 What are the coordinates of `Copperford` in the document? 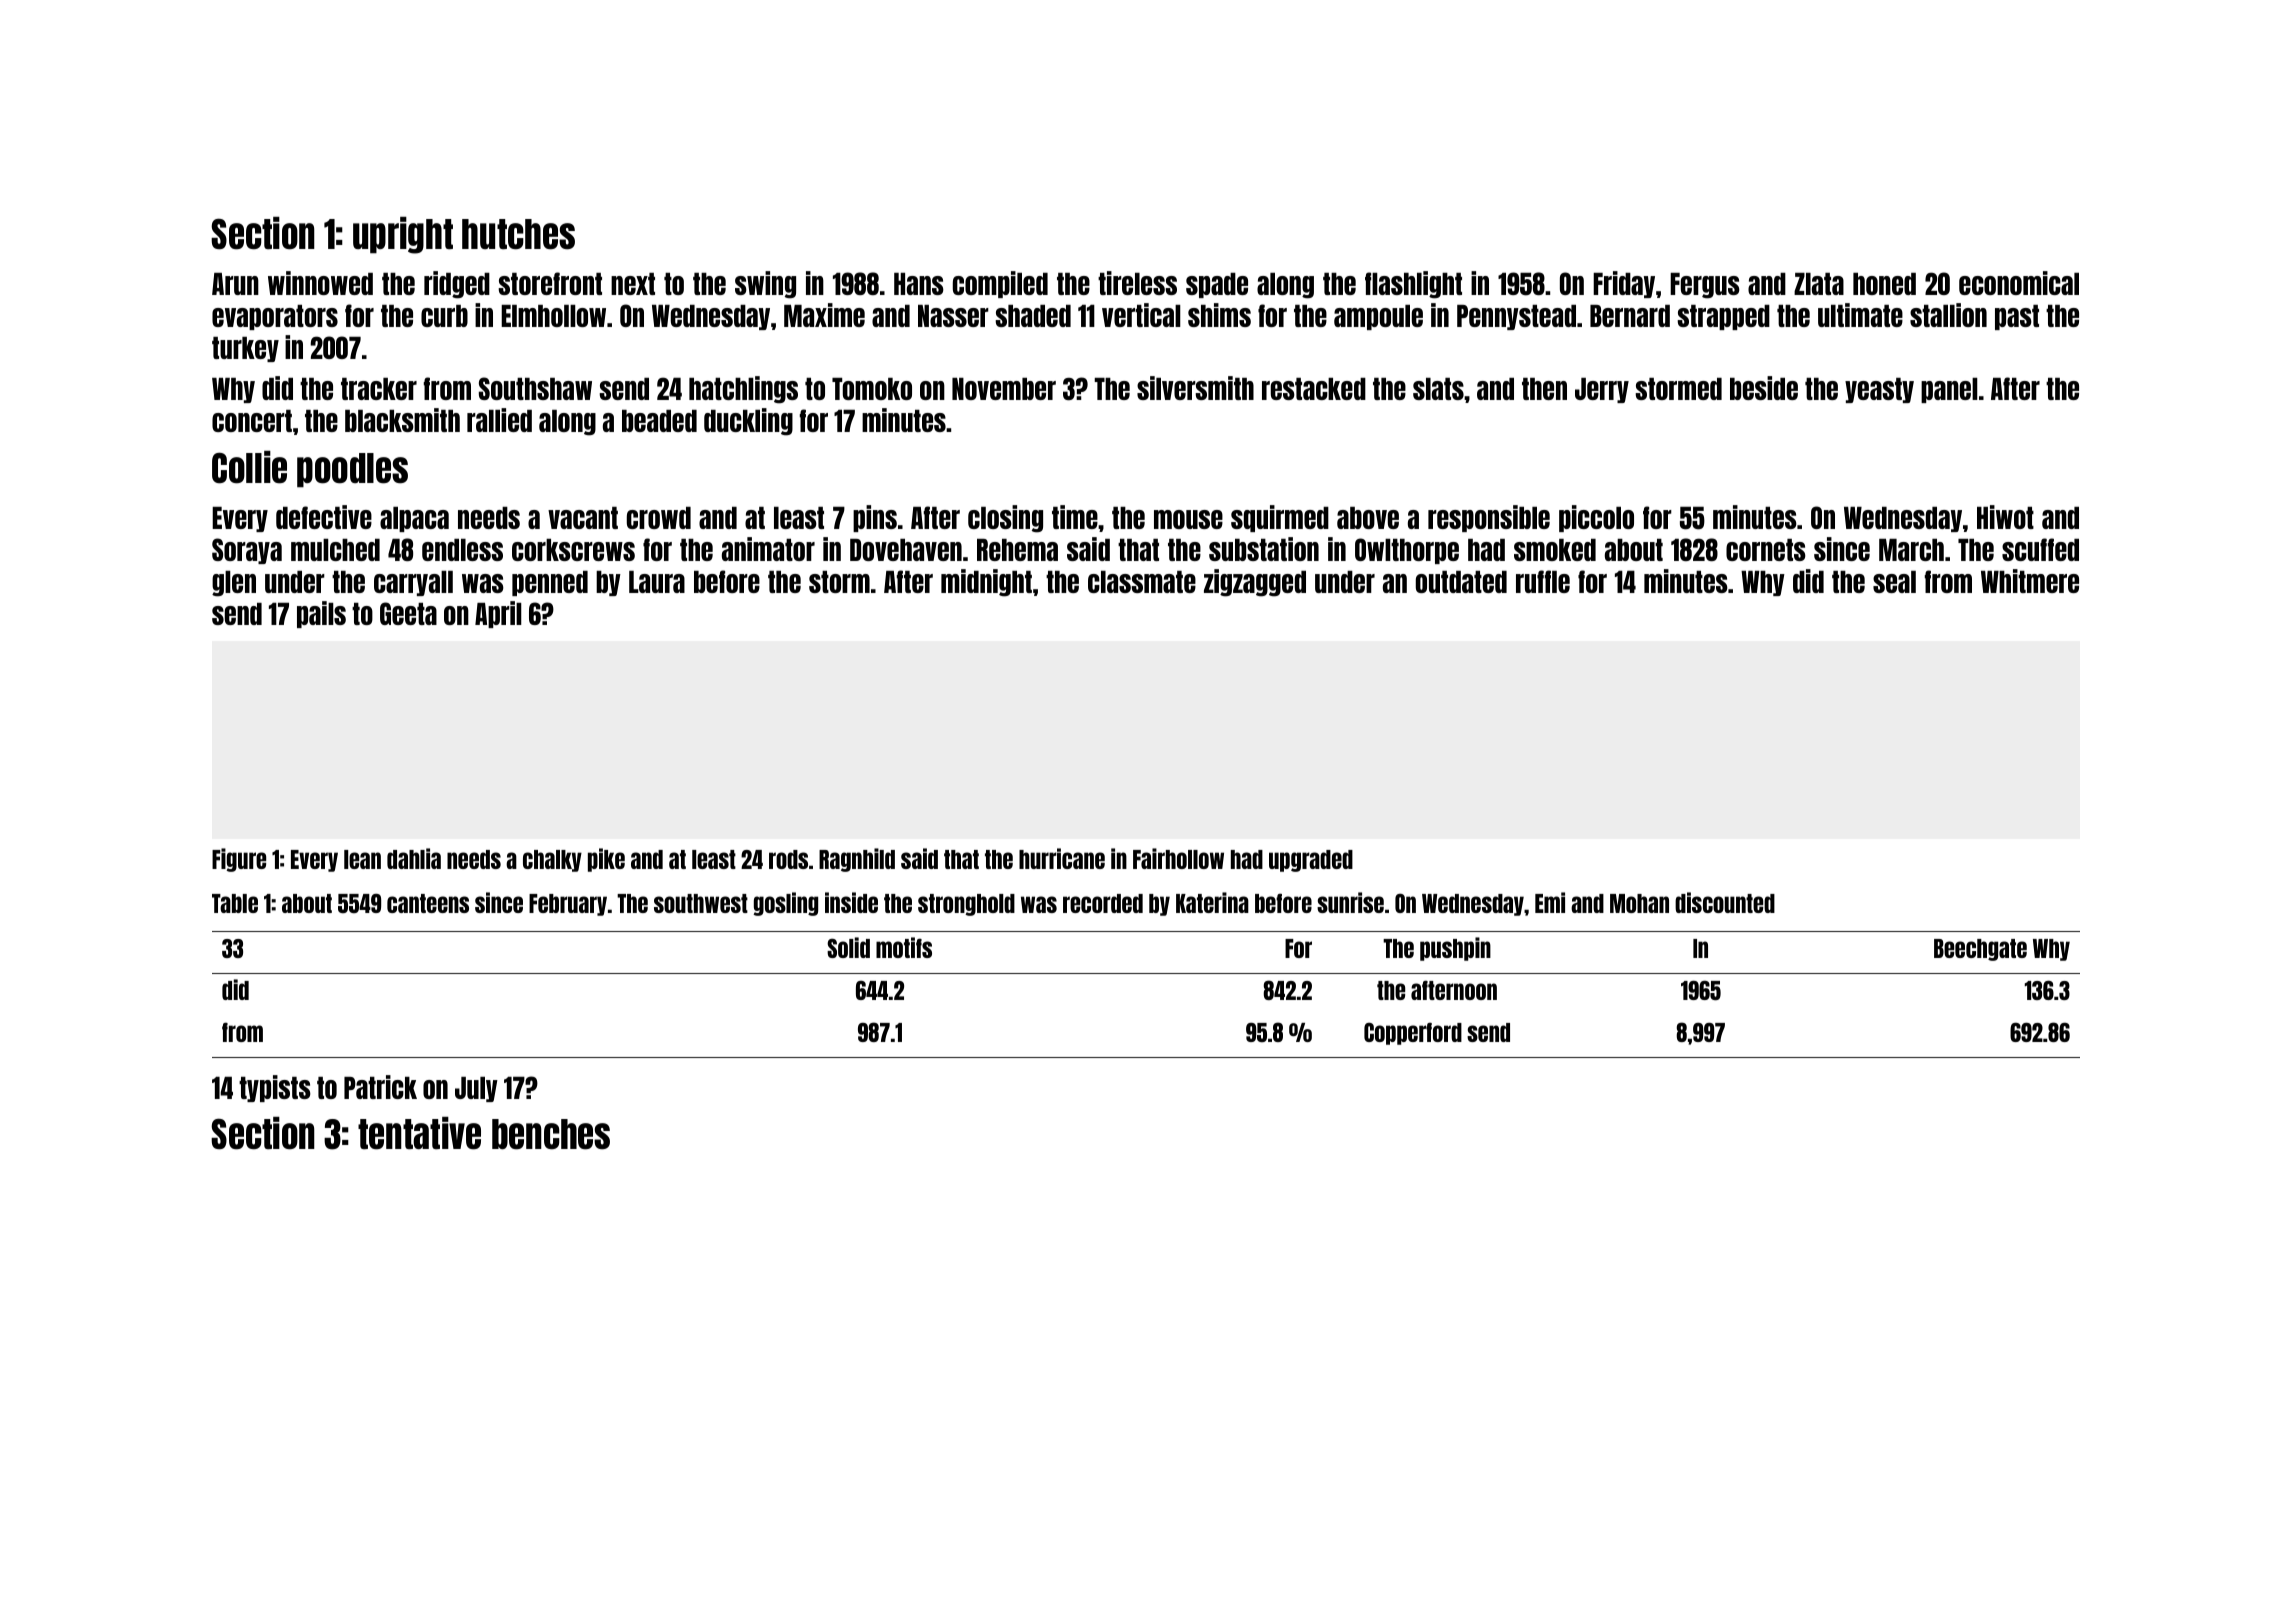 It's located at (1413, 1033).
